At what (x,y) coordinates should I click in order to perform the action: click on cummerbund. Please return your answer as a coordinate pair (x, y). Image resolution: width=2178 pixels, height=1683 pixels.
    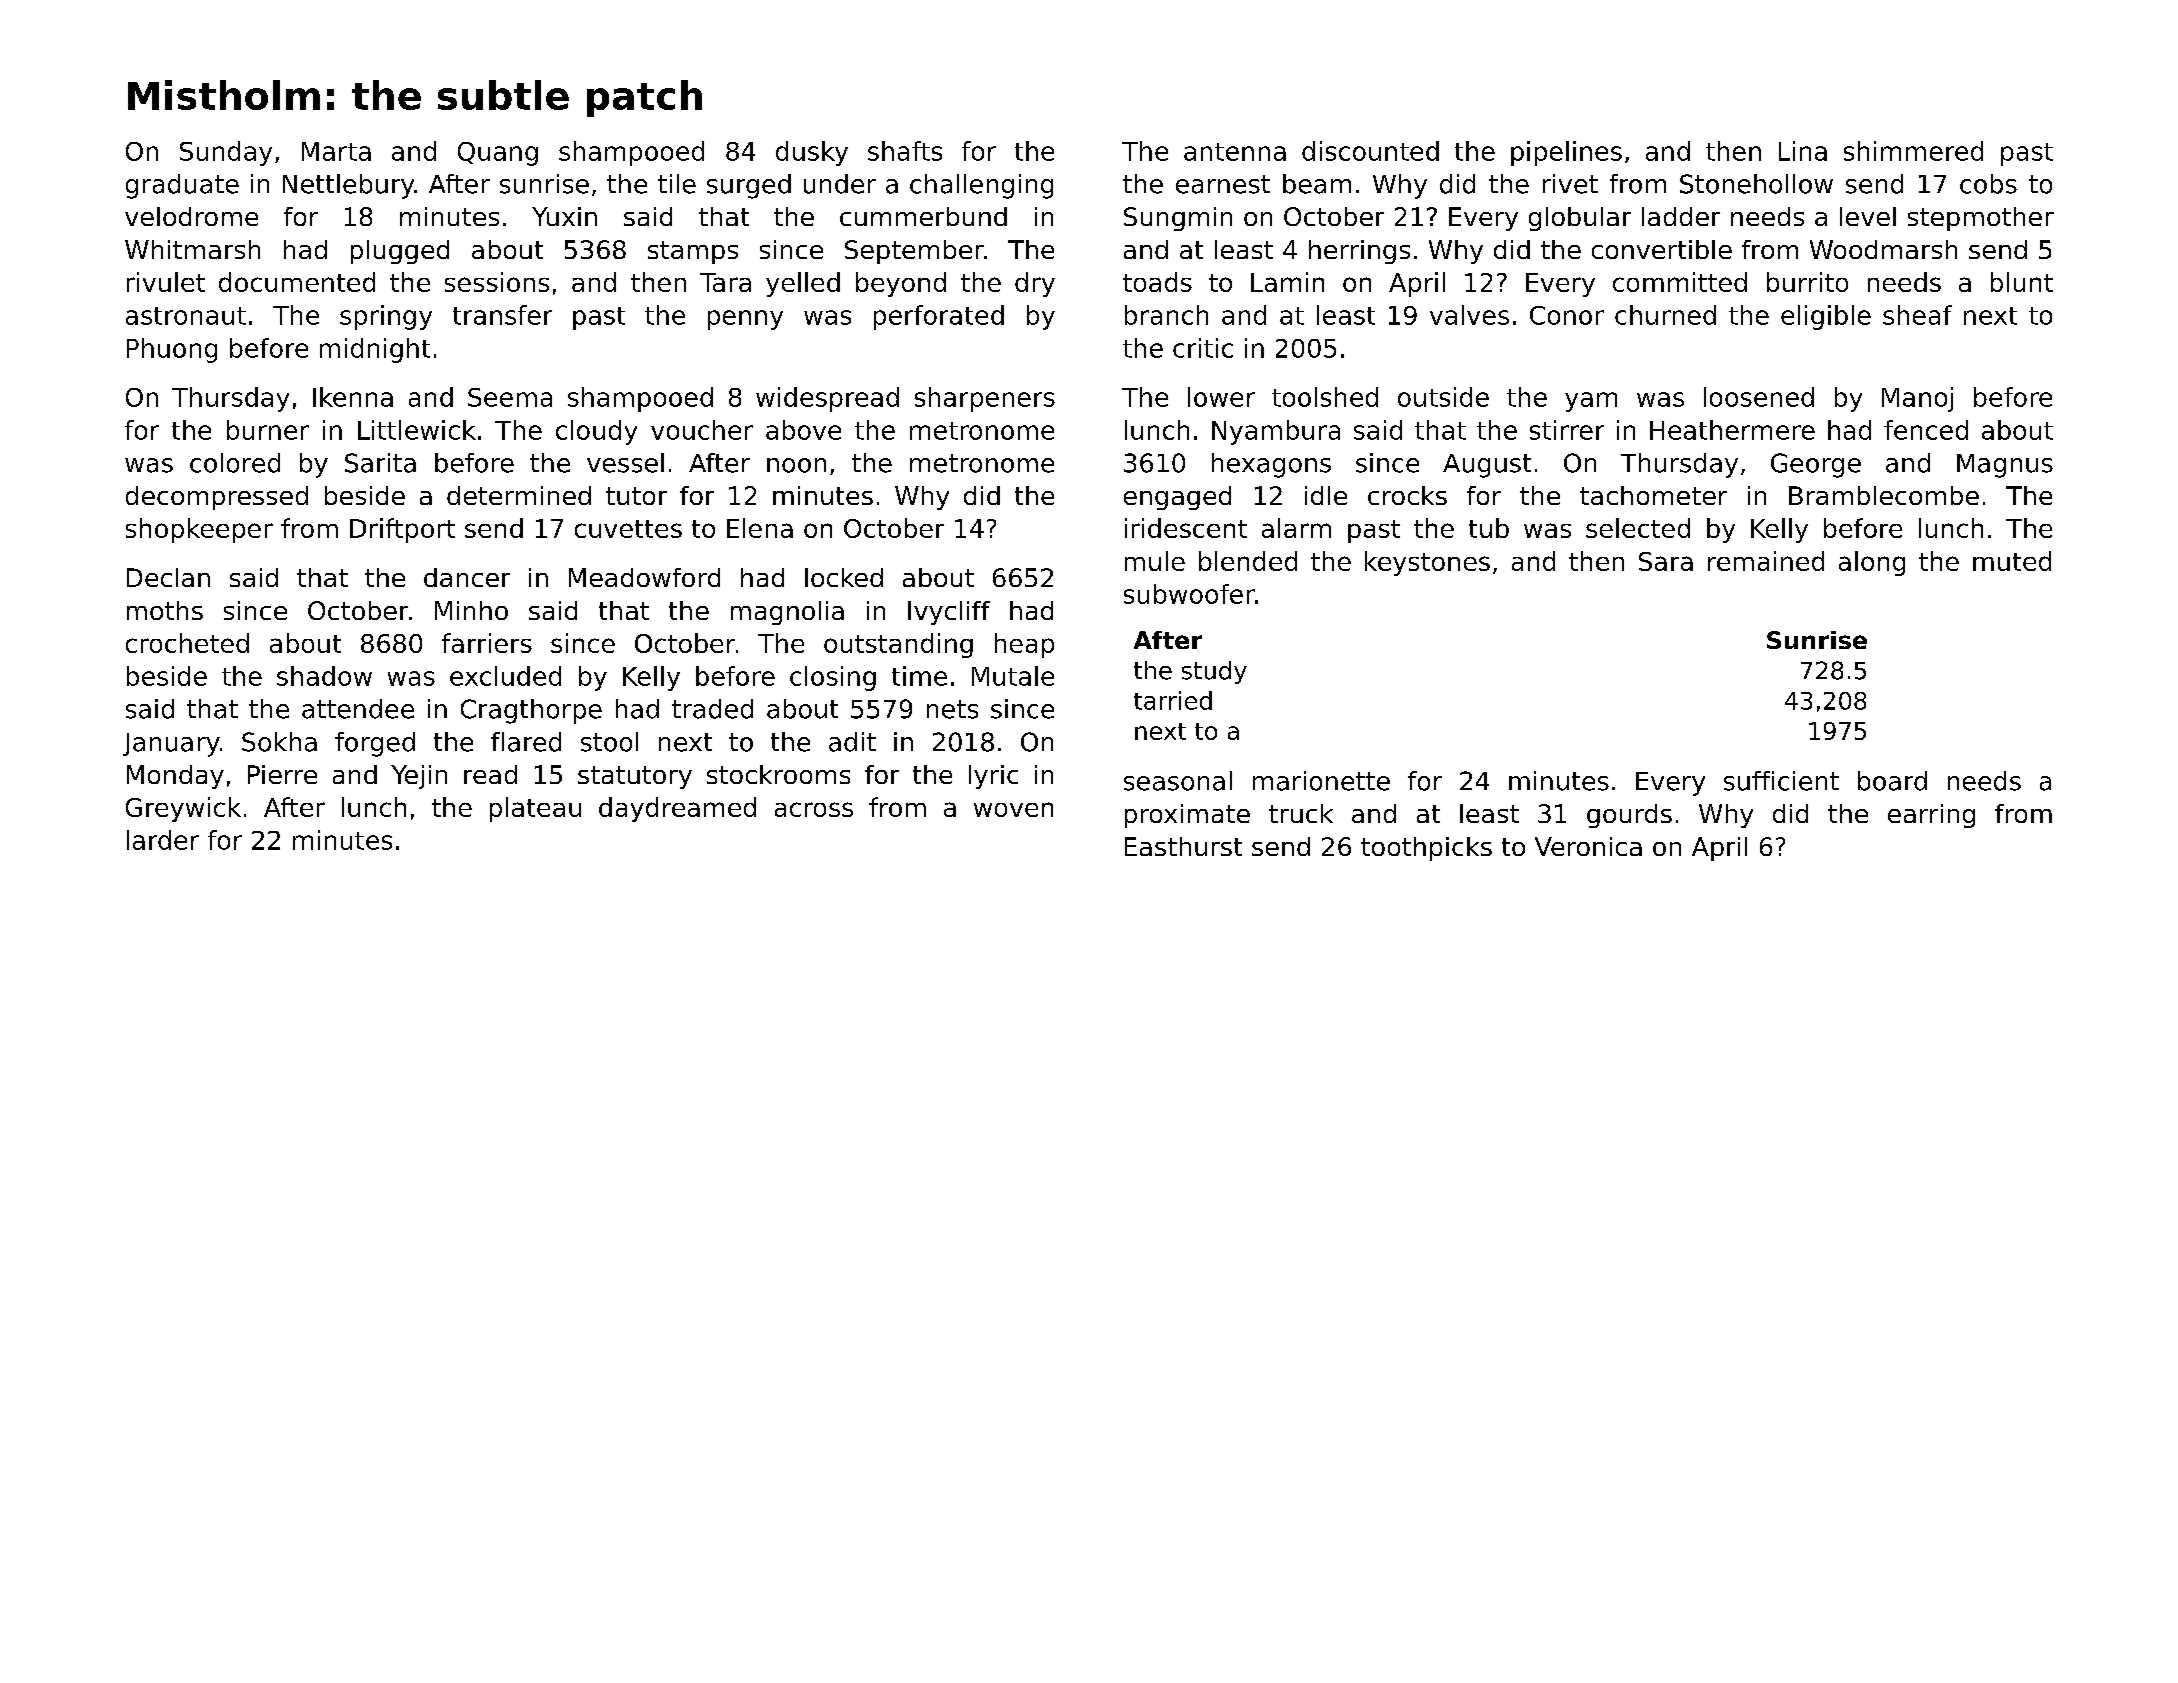
    Looking at the image, I should click on (923, 216).
